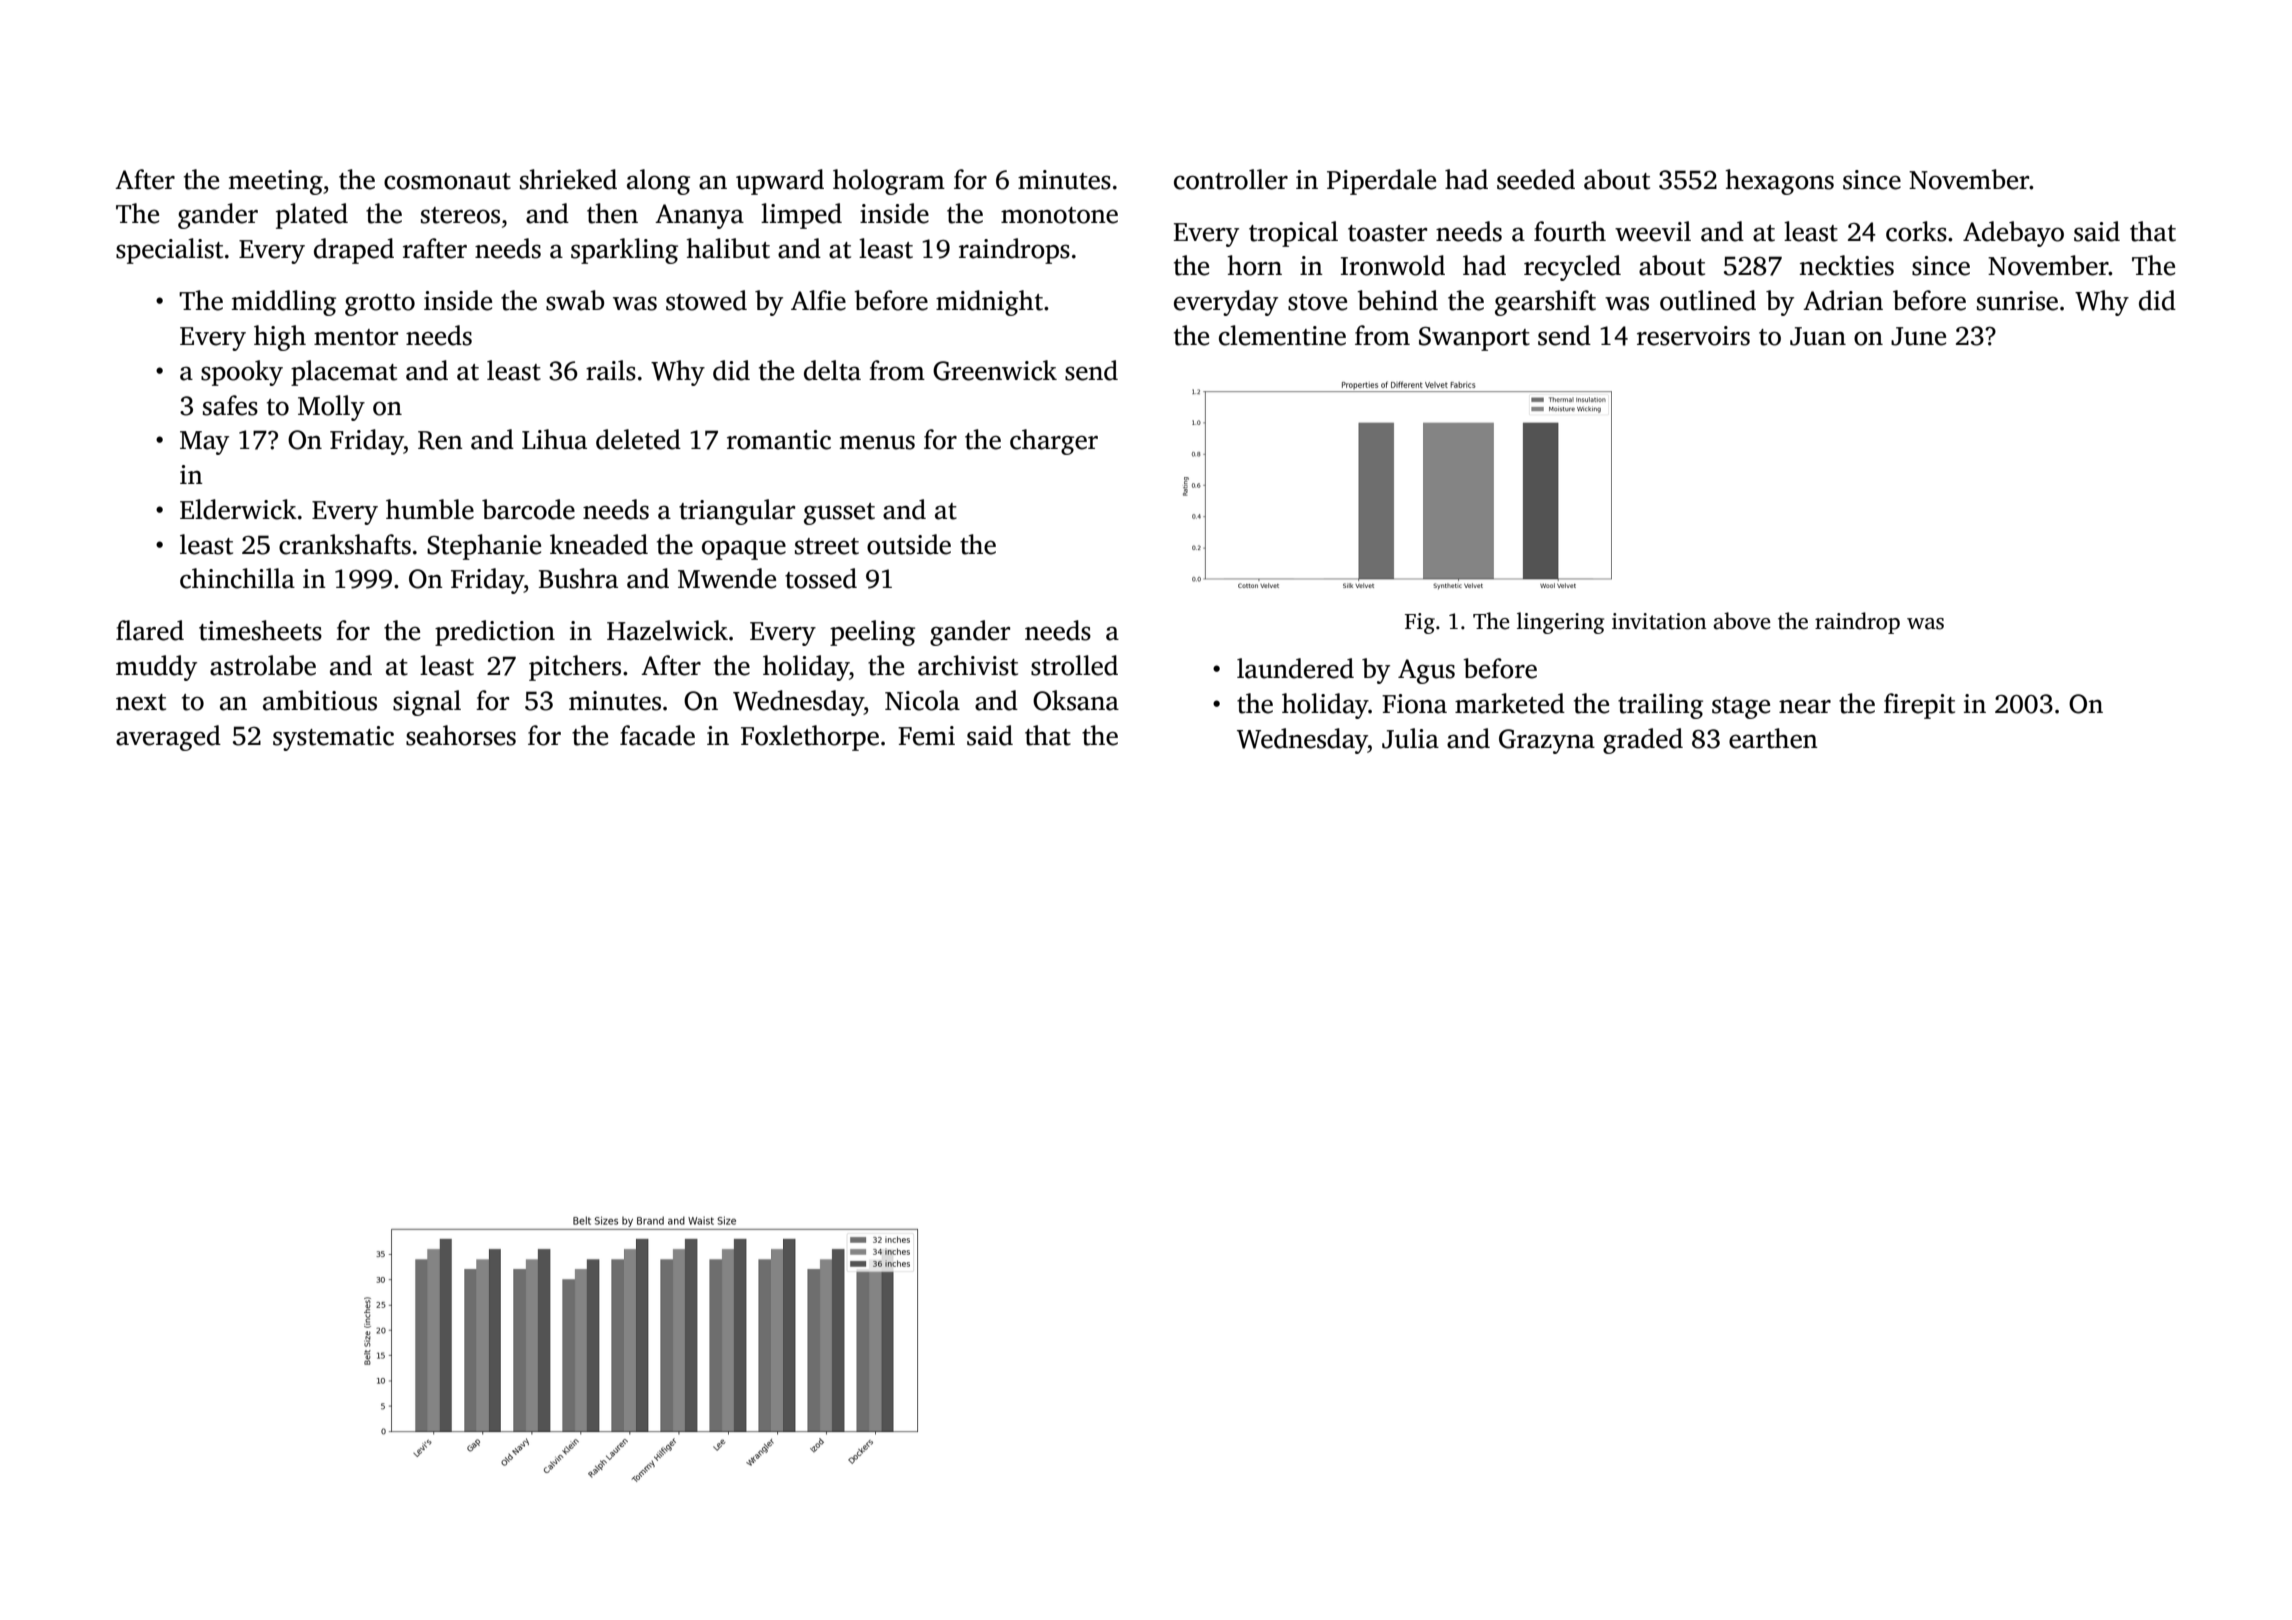 Image resolution: width=2292 pixels, height=1620 pixels. I want to click on barcode, so click(528, 509).
